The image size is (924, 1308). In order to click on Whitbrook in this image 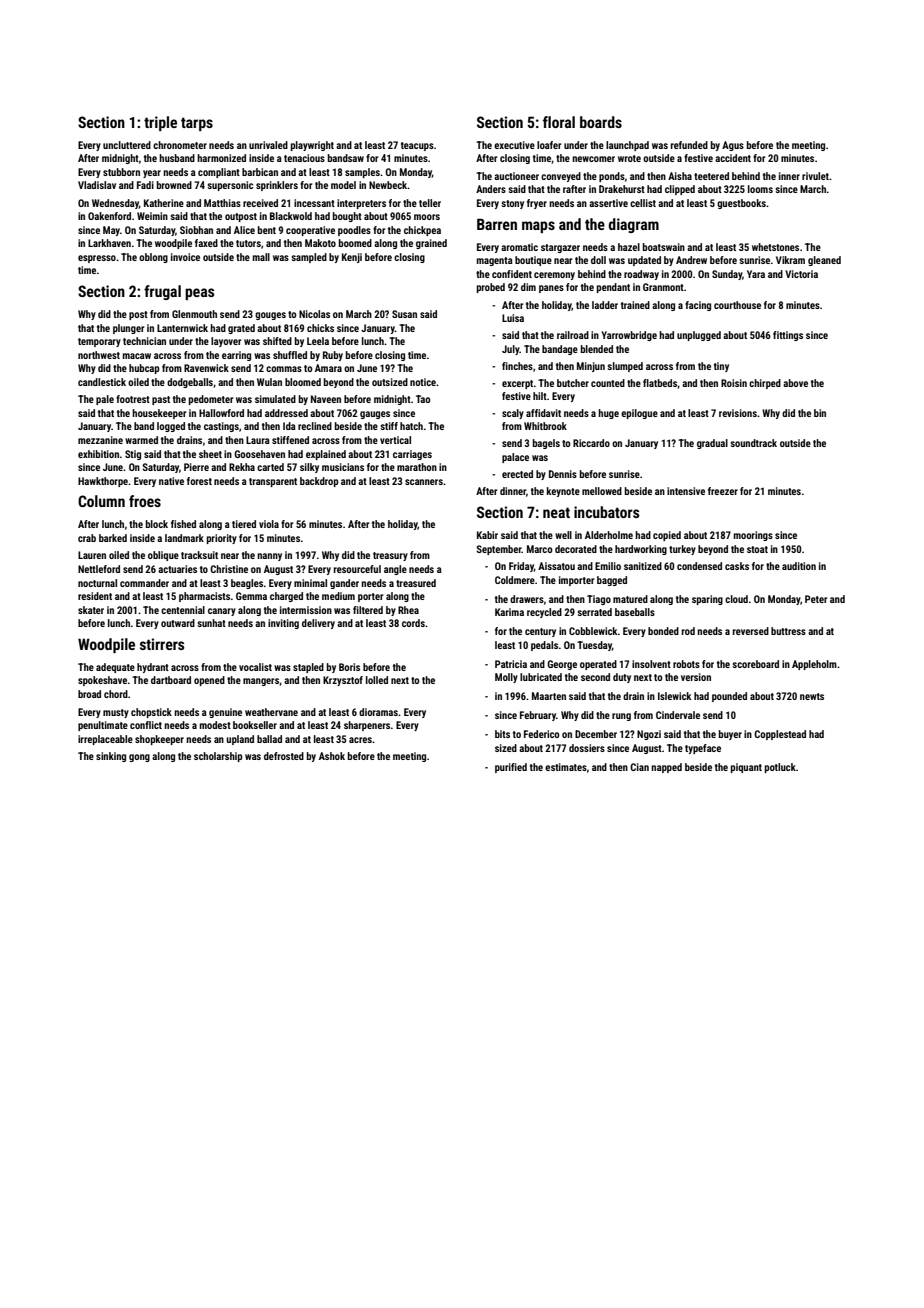, I will do `click(545, 426)`.
